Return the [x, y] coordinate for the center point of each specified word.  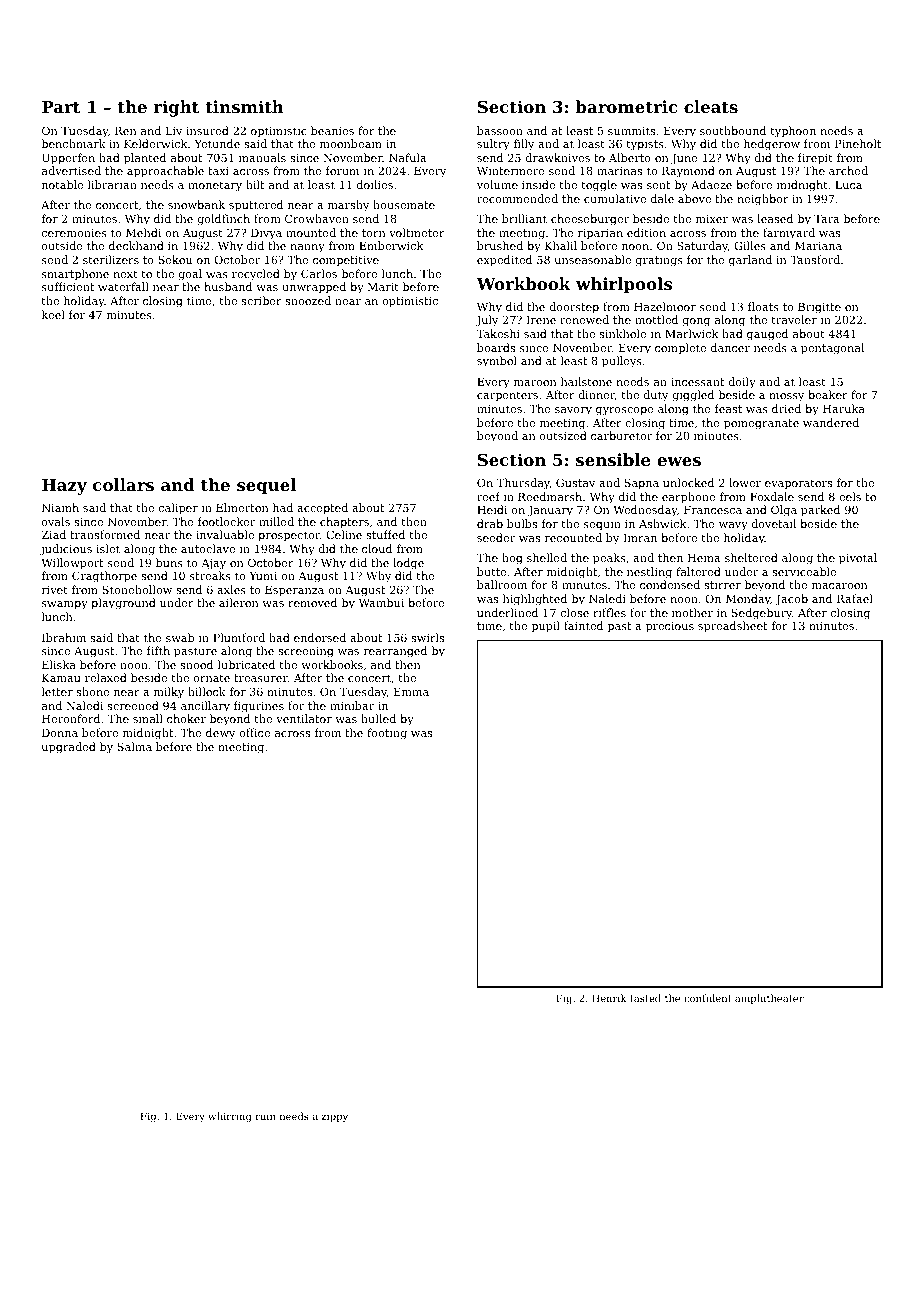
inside [538, 184]
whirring [229, 1117]
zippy [335, 1117]
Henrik [609, 998]
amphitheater [769, 999]
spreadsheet [732, 627]
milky [169, 693]
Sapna [642, 484]
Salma [135, 746]
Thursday [523, 484]
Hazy [64, 487]
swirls [427, 637]
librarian [112, 184]
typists [645, 145]
